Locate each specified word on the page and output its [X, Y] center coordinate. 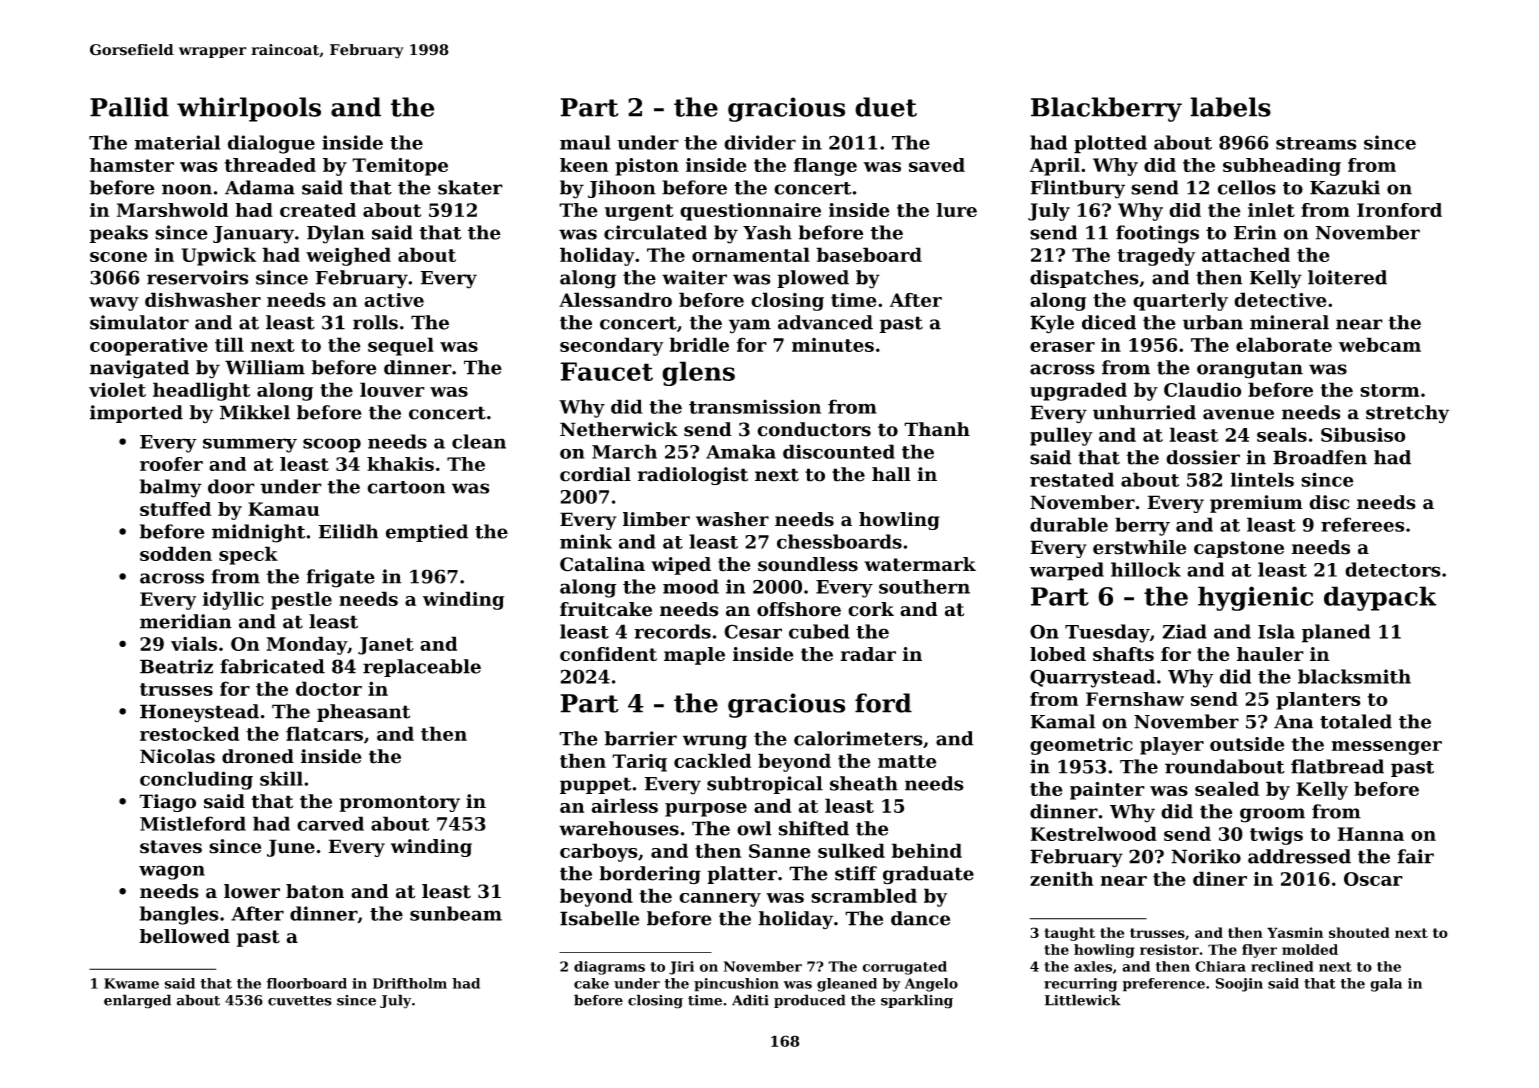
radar [868, 654]
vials [194, 643]
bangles [179, 915]
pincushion [736, 985]
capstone [1239, 549]
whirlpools [249, 109]
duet [886, 107]
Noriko [1206, 856]
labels [1230, 107]
